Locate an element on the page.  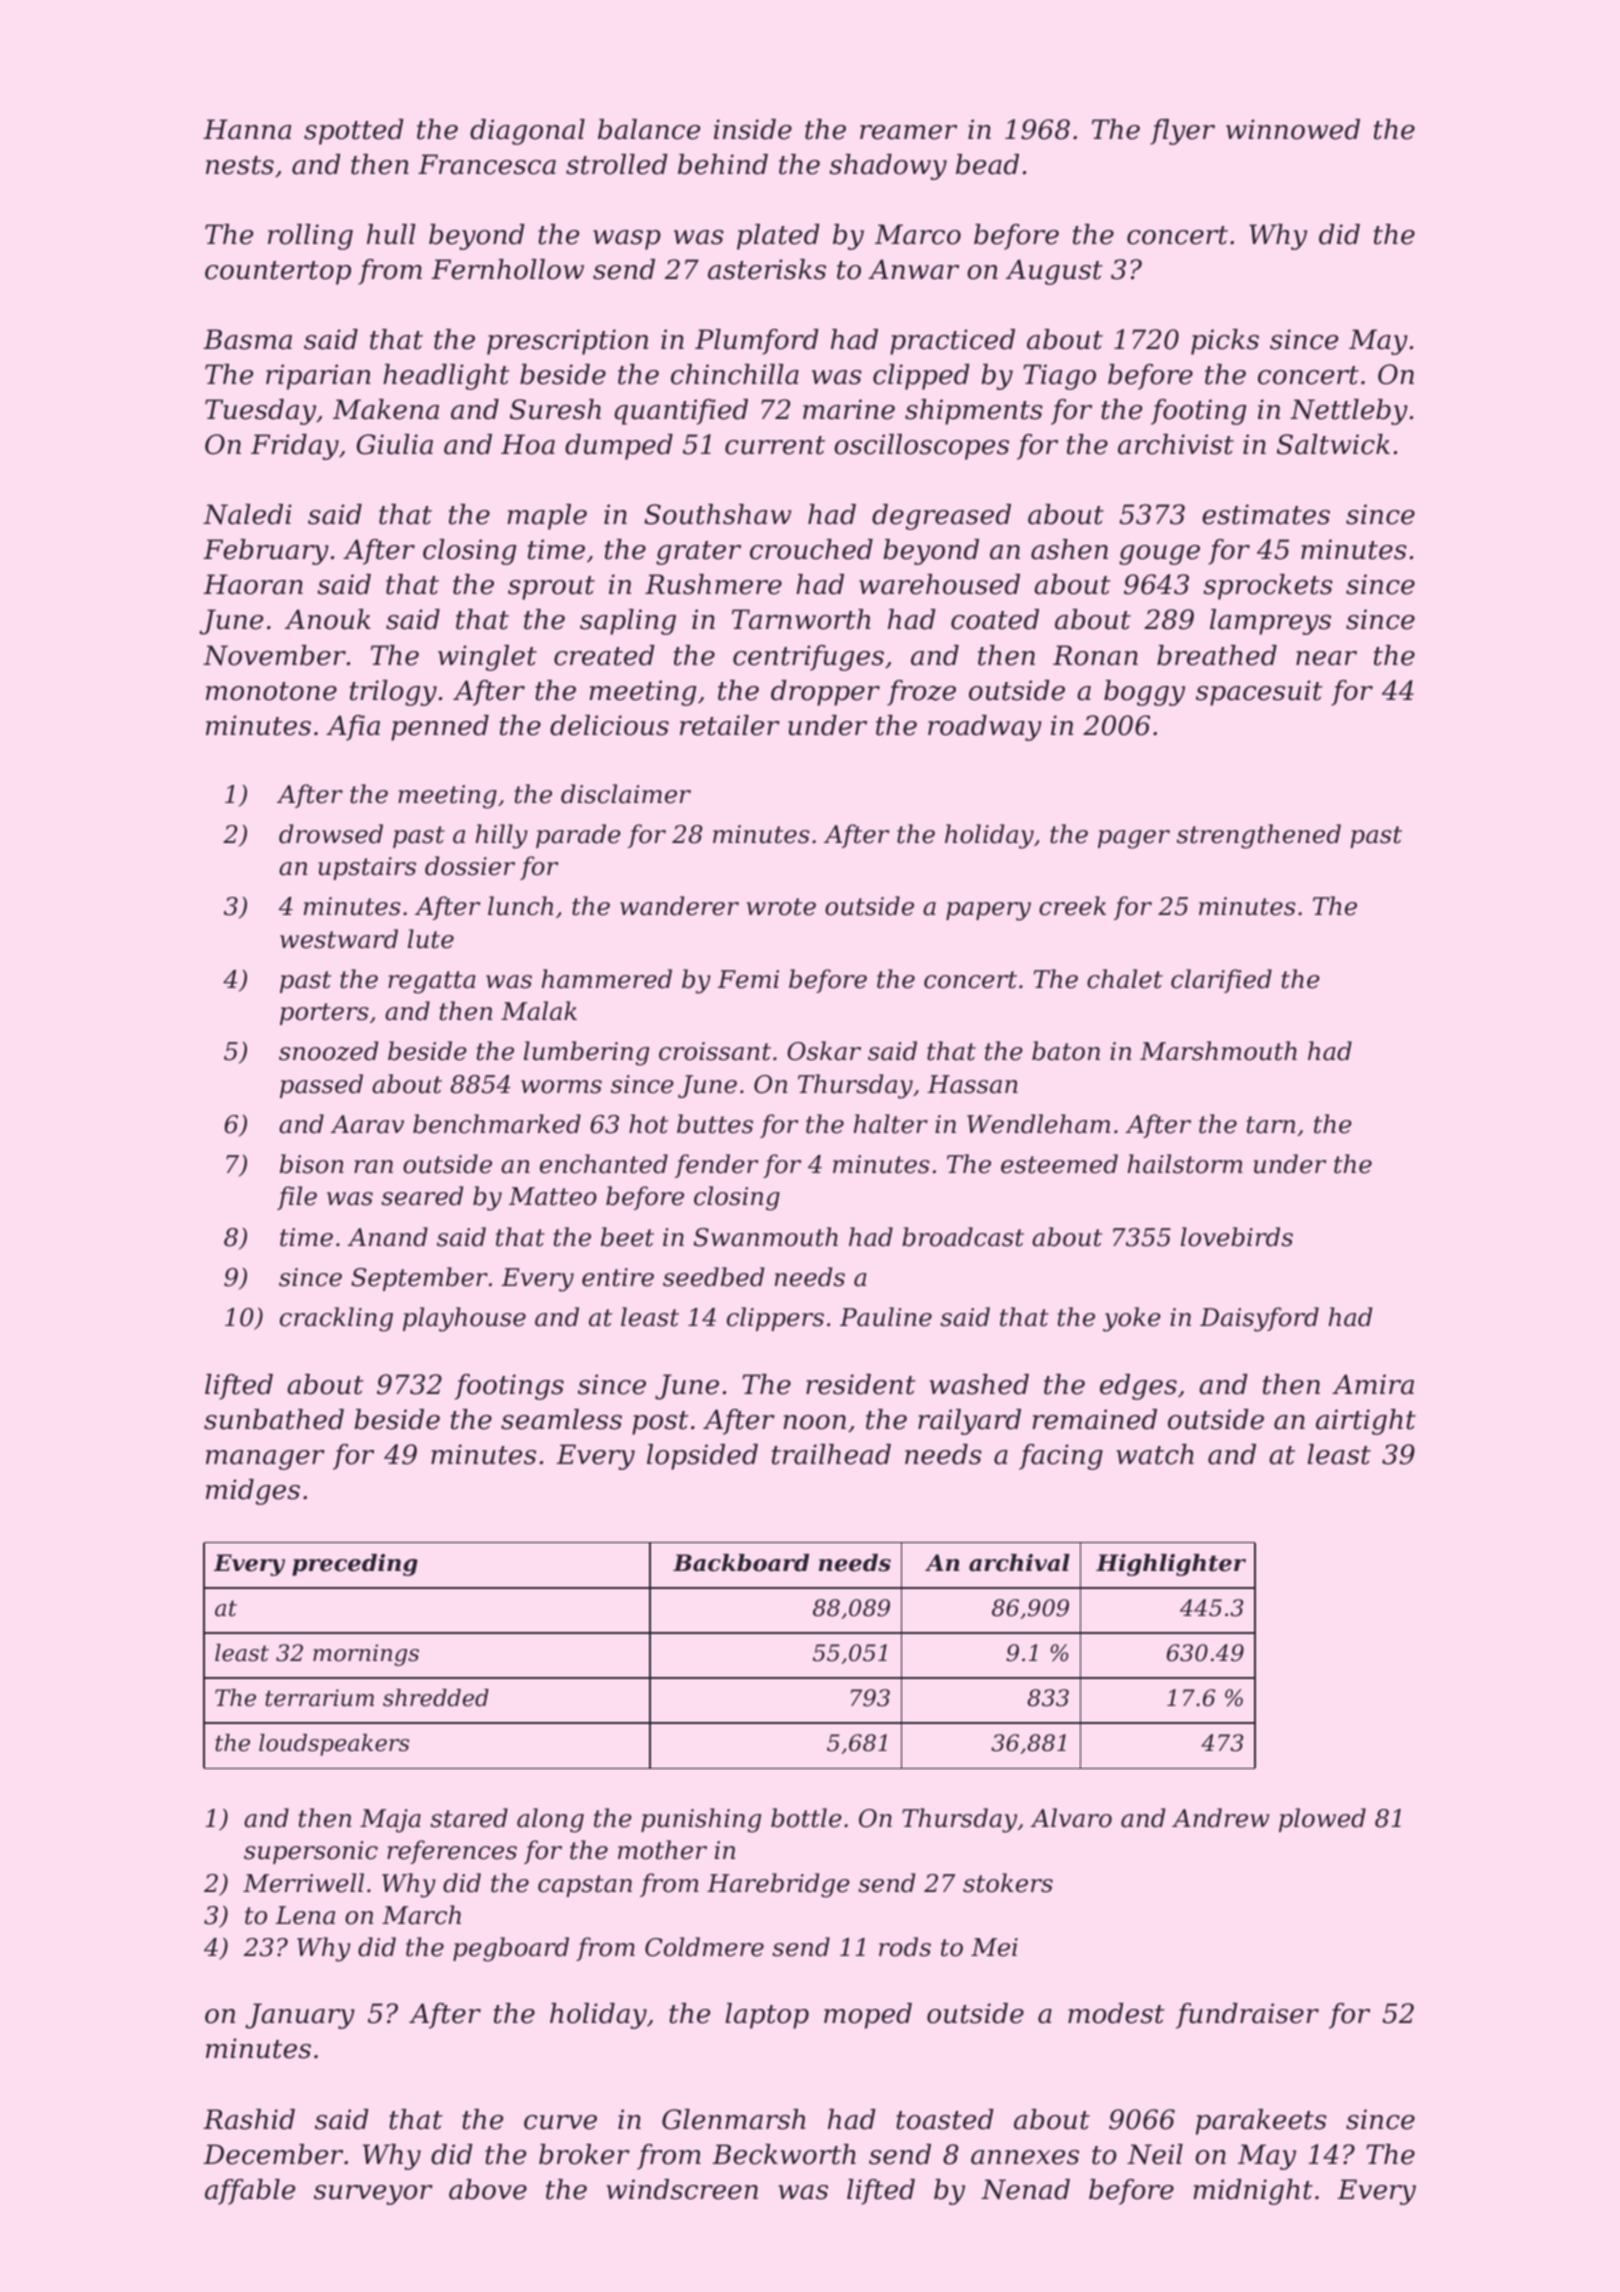
winglet is located at coordinates (487, 658).
